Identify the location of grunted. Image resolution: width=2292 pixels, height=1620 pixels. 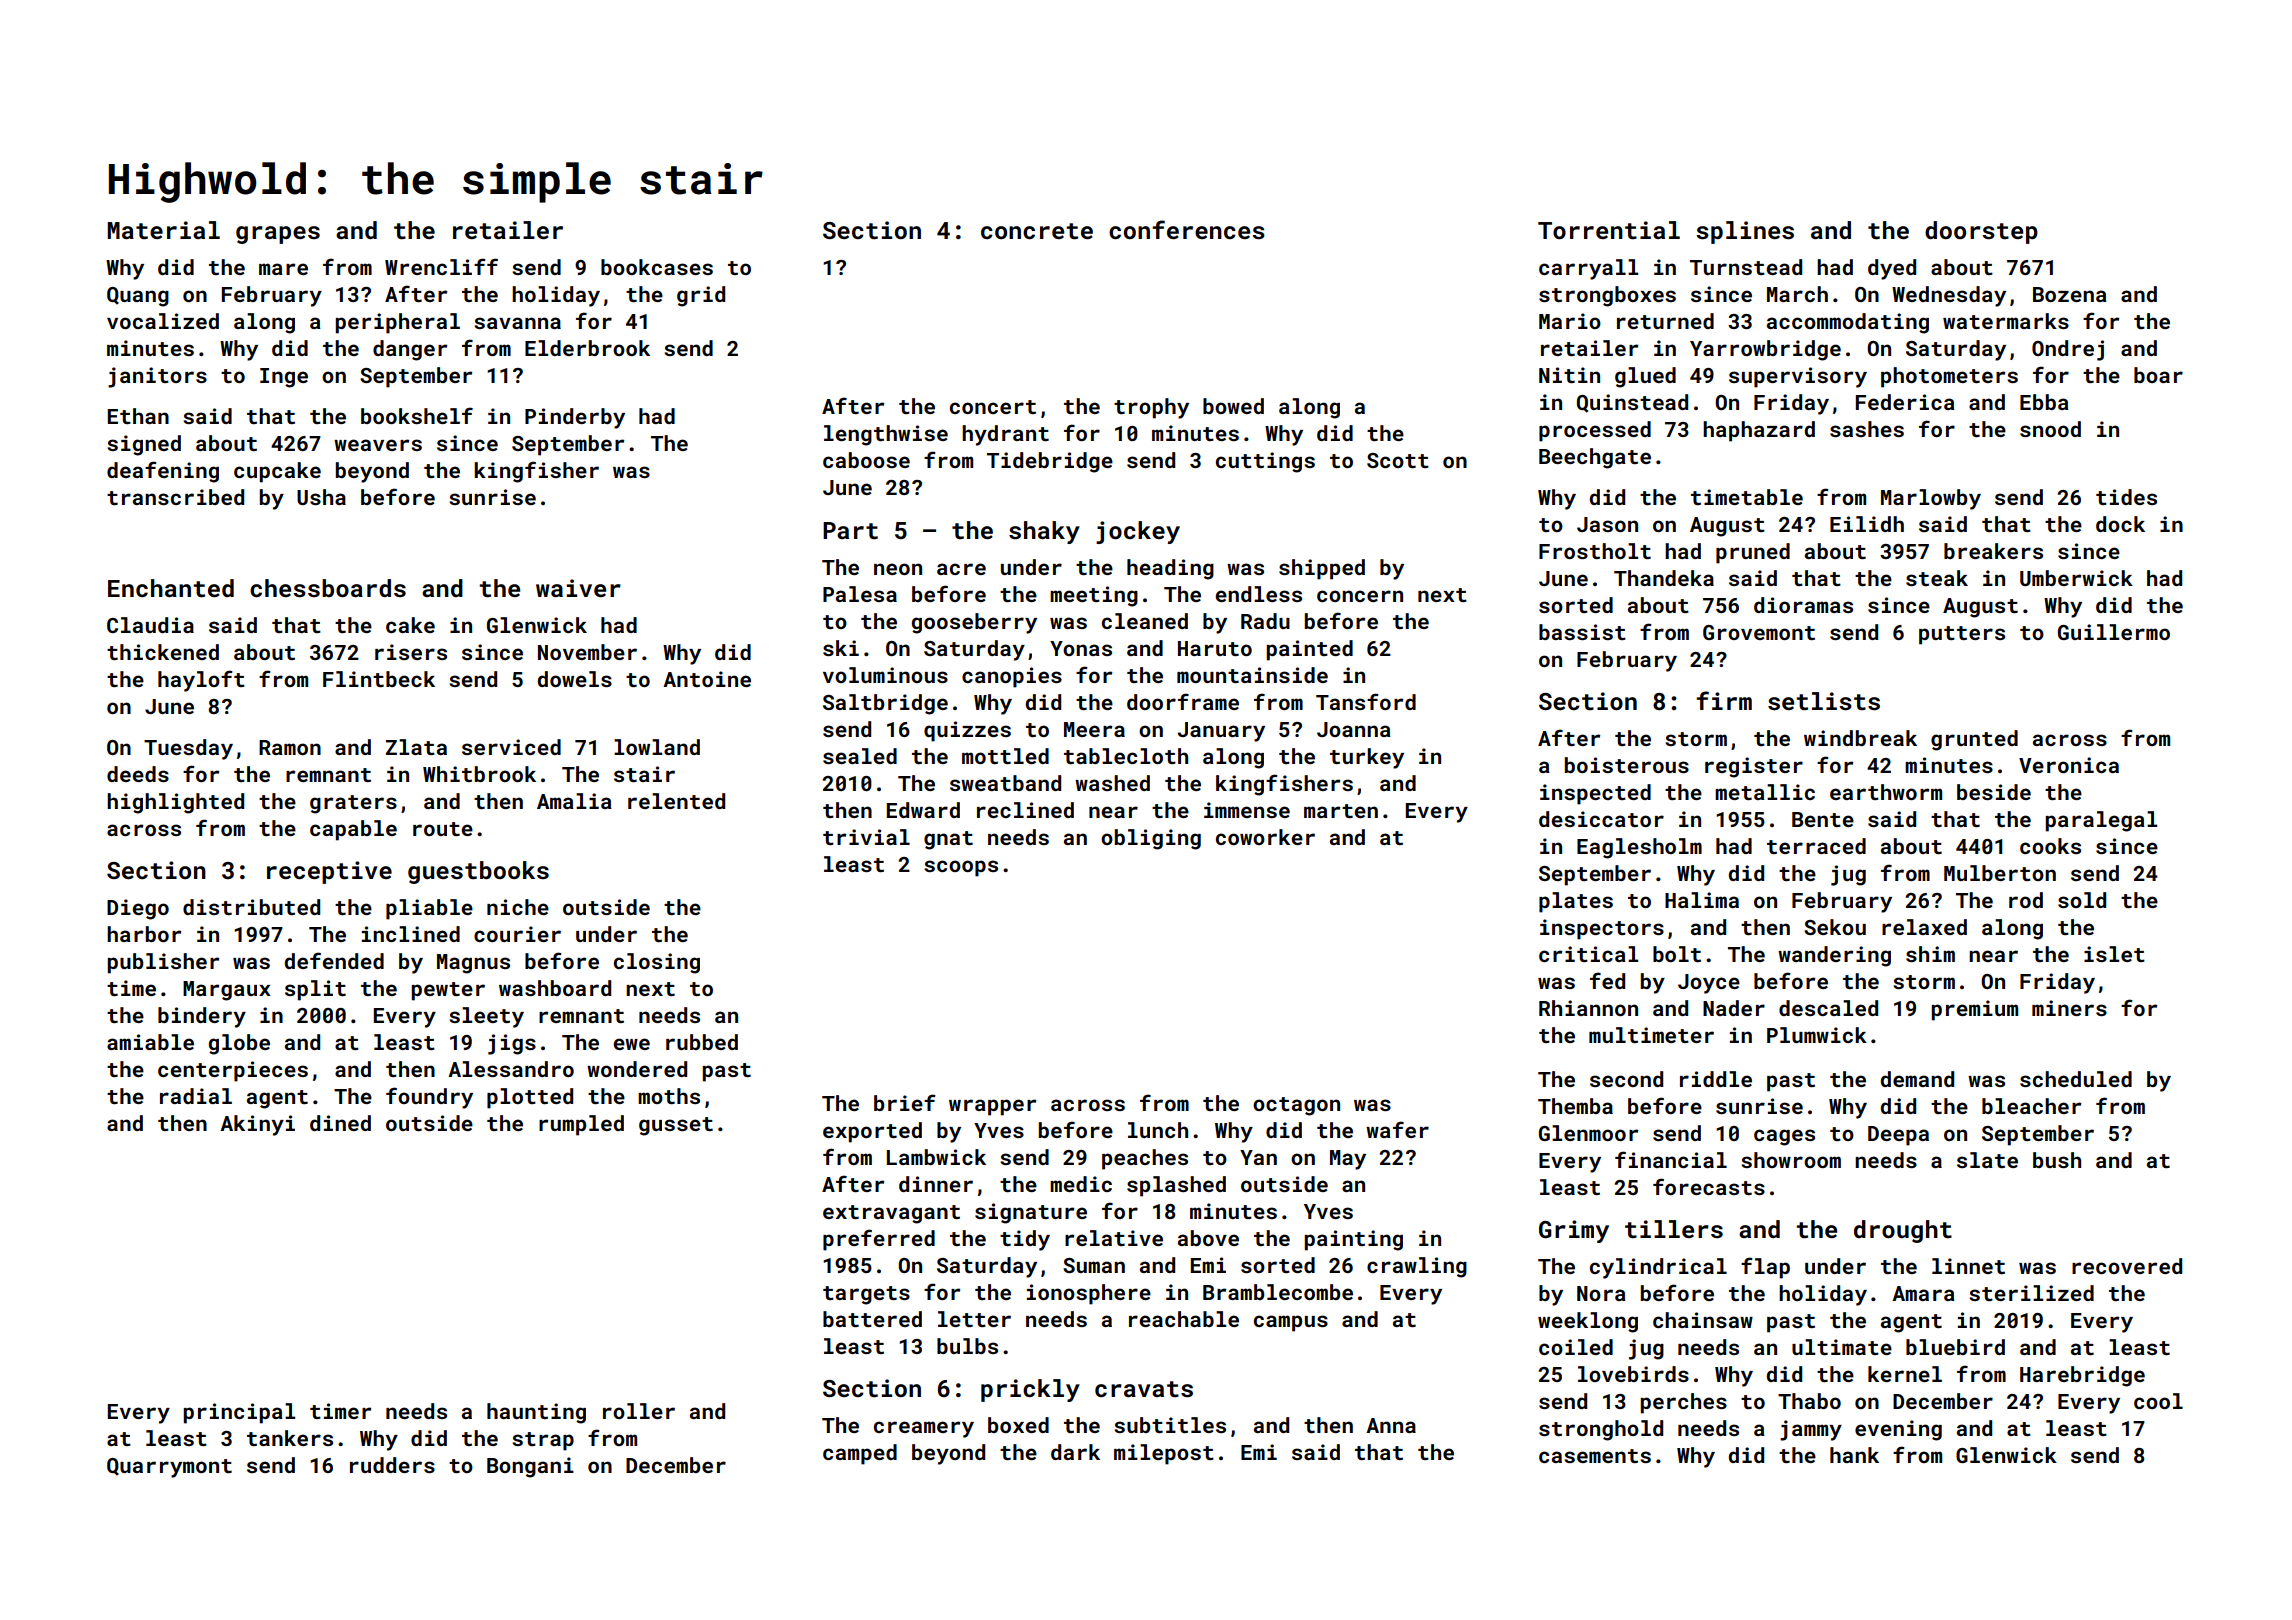
(1974, 740).
